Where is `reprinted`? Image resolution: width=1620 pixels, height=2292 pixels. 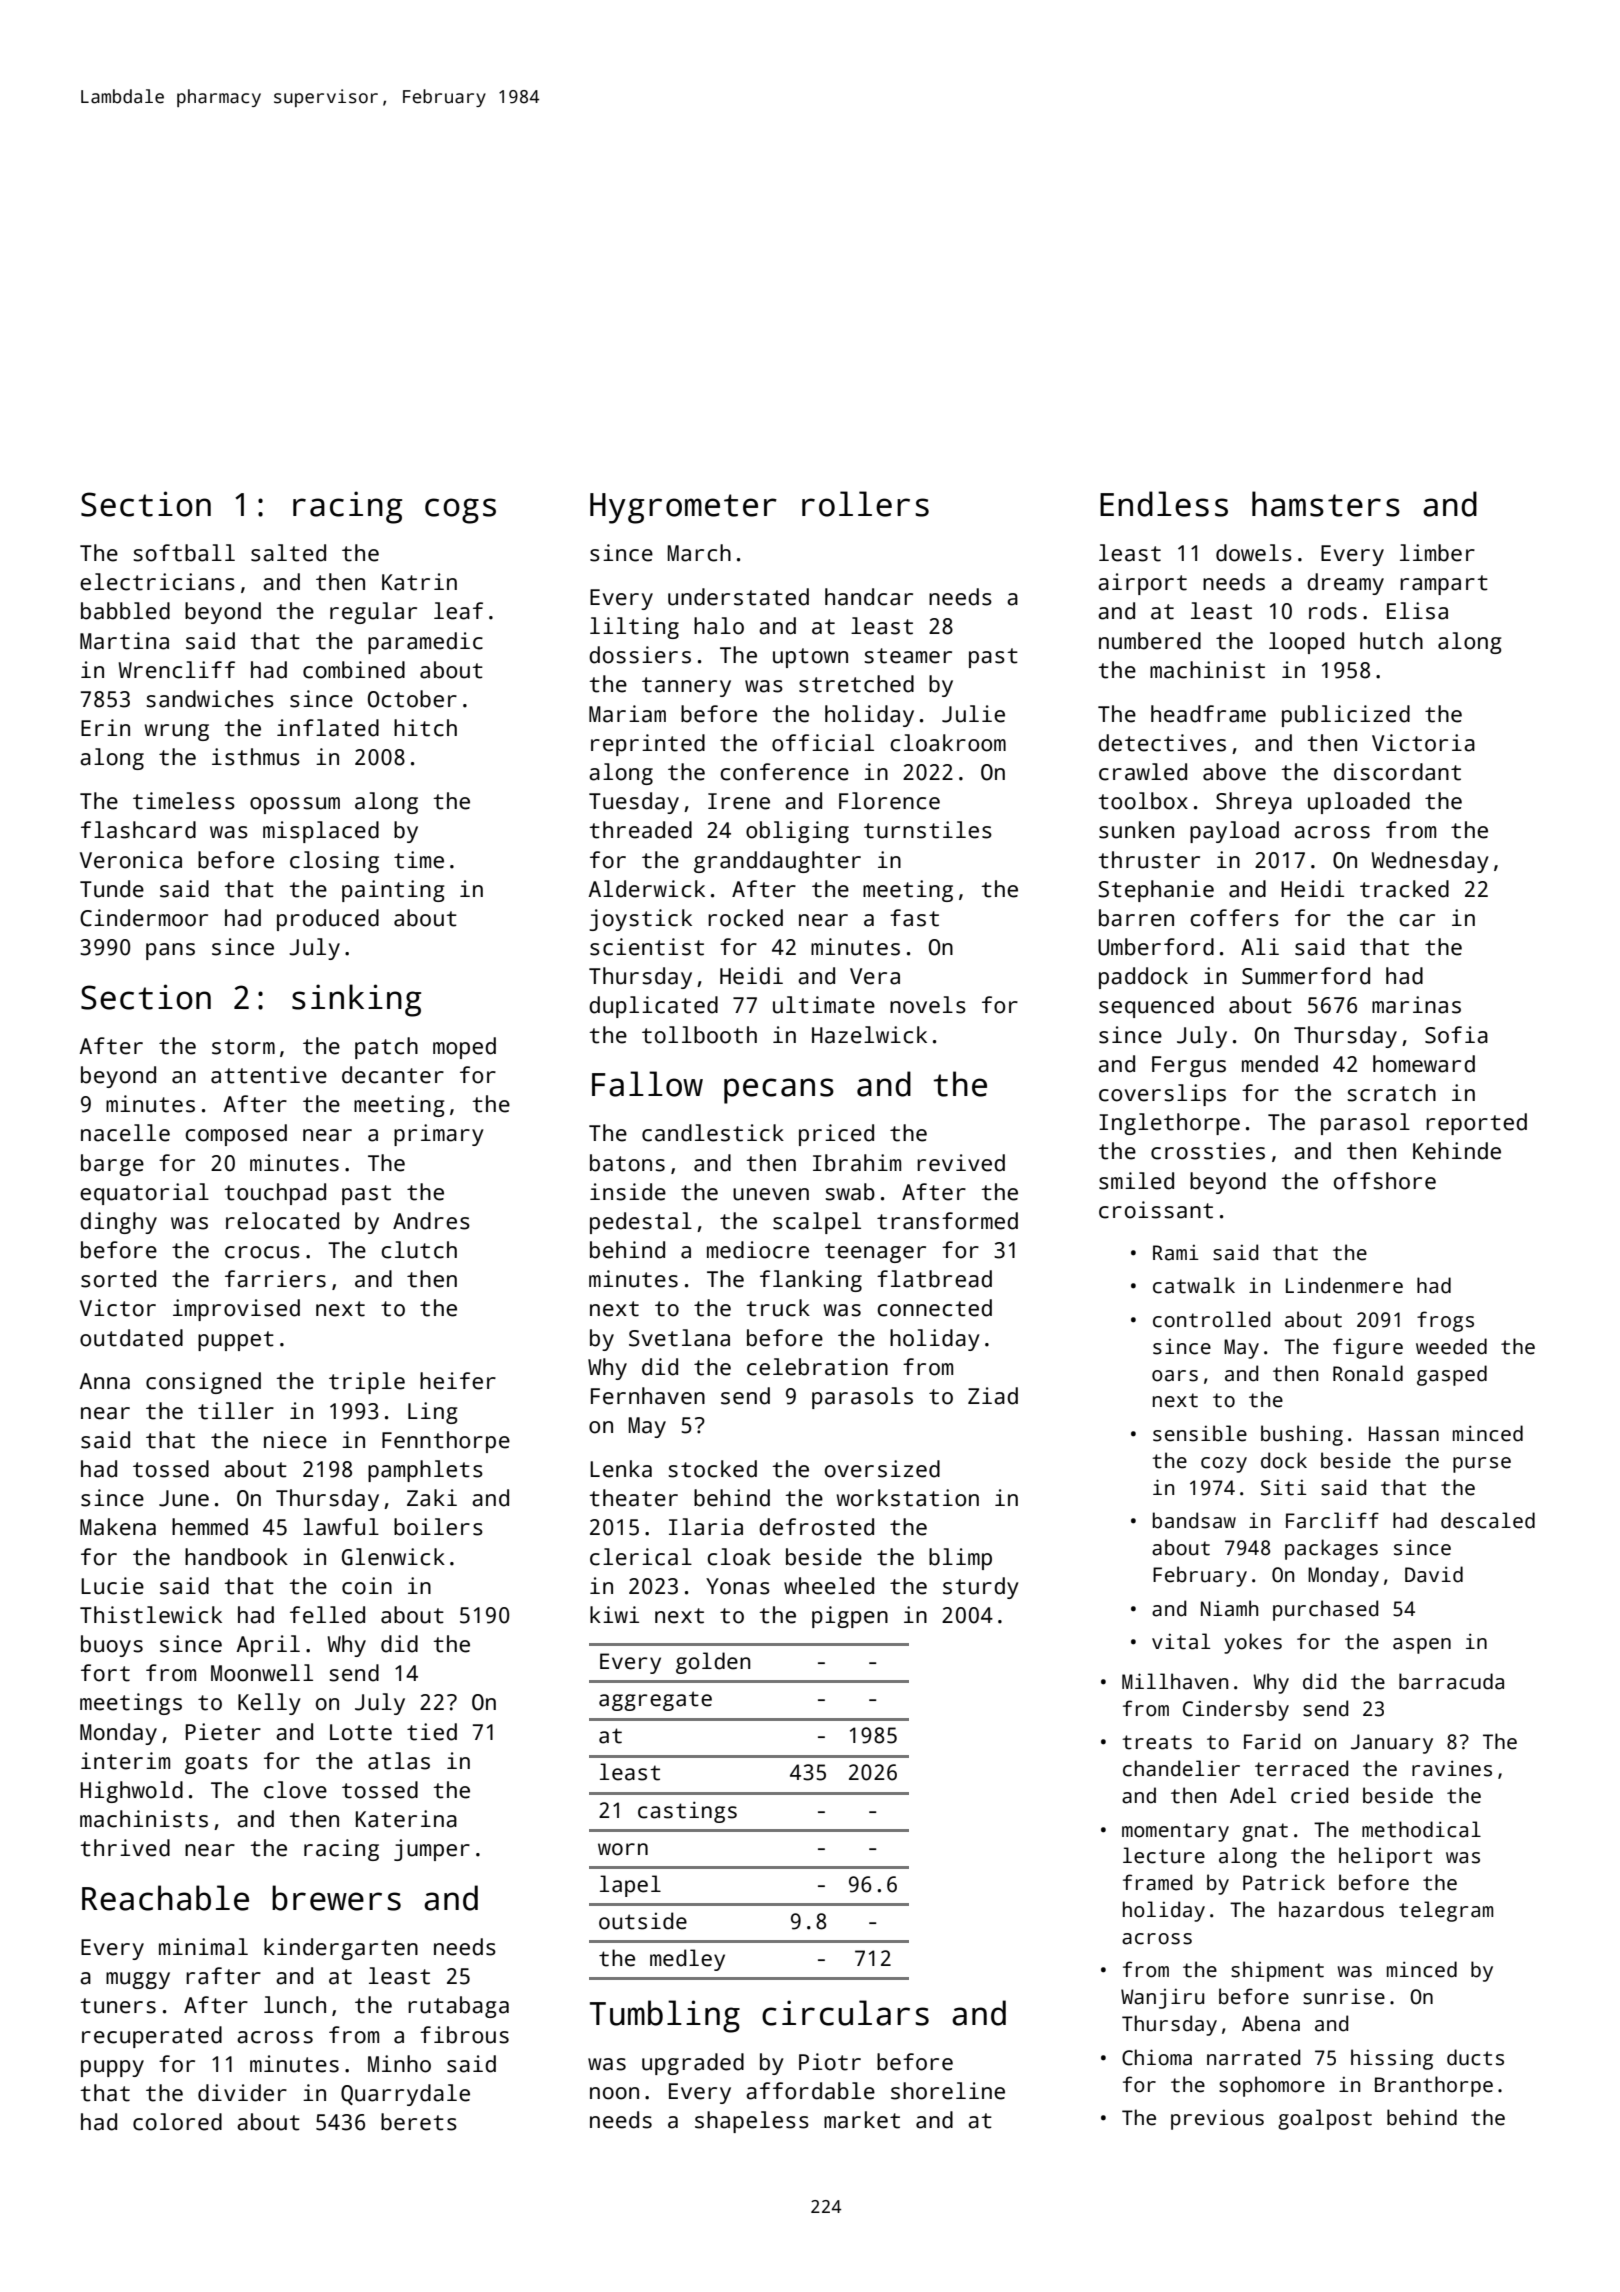
reprinted is located at coordinates (648, 745).
